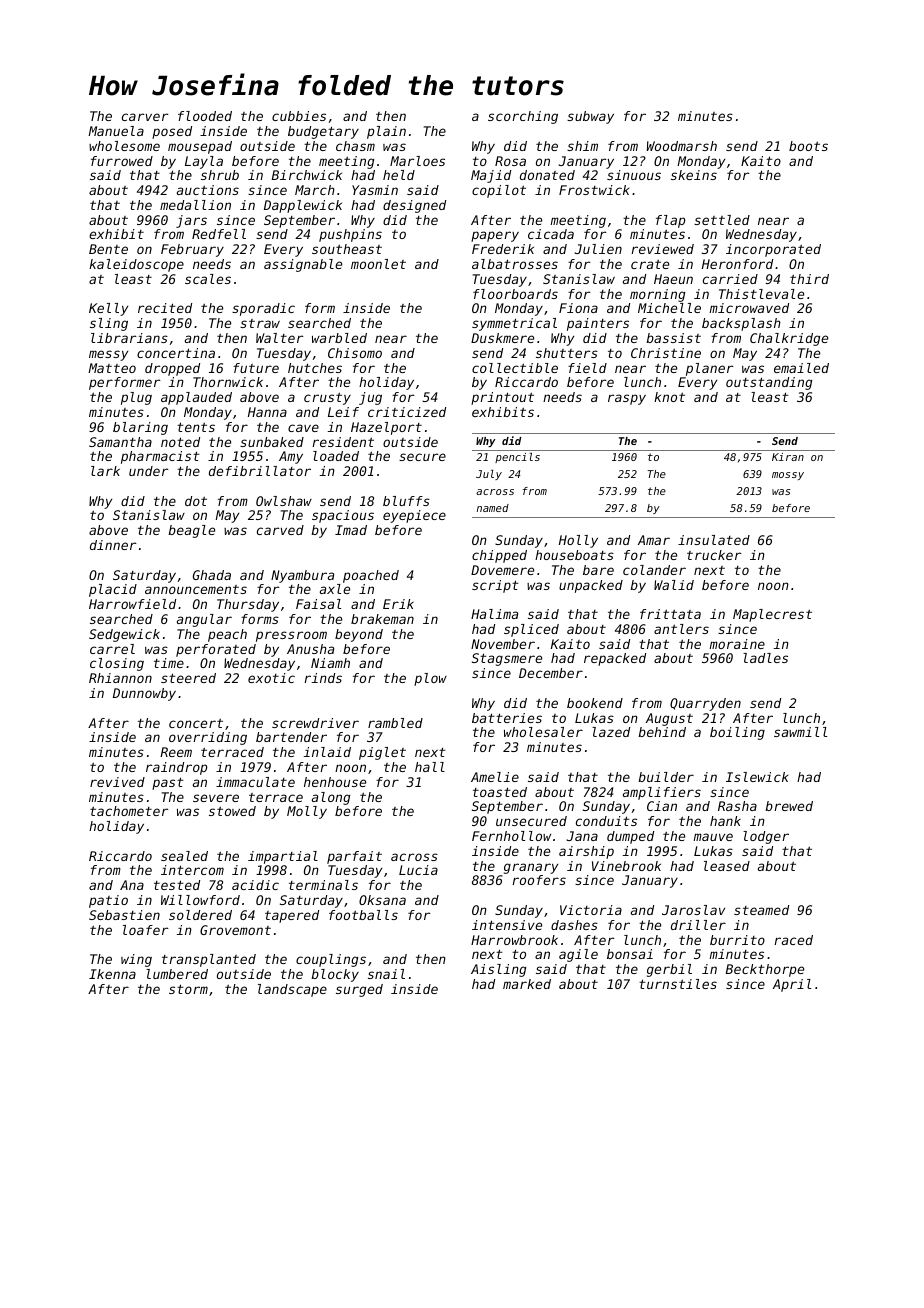 Image resolution: width=924 pixels, height=1308 pixels. I want to click on scorching, so click(523, 117).
